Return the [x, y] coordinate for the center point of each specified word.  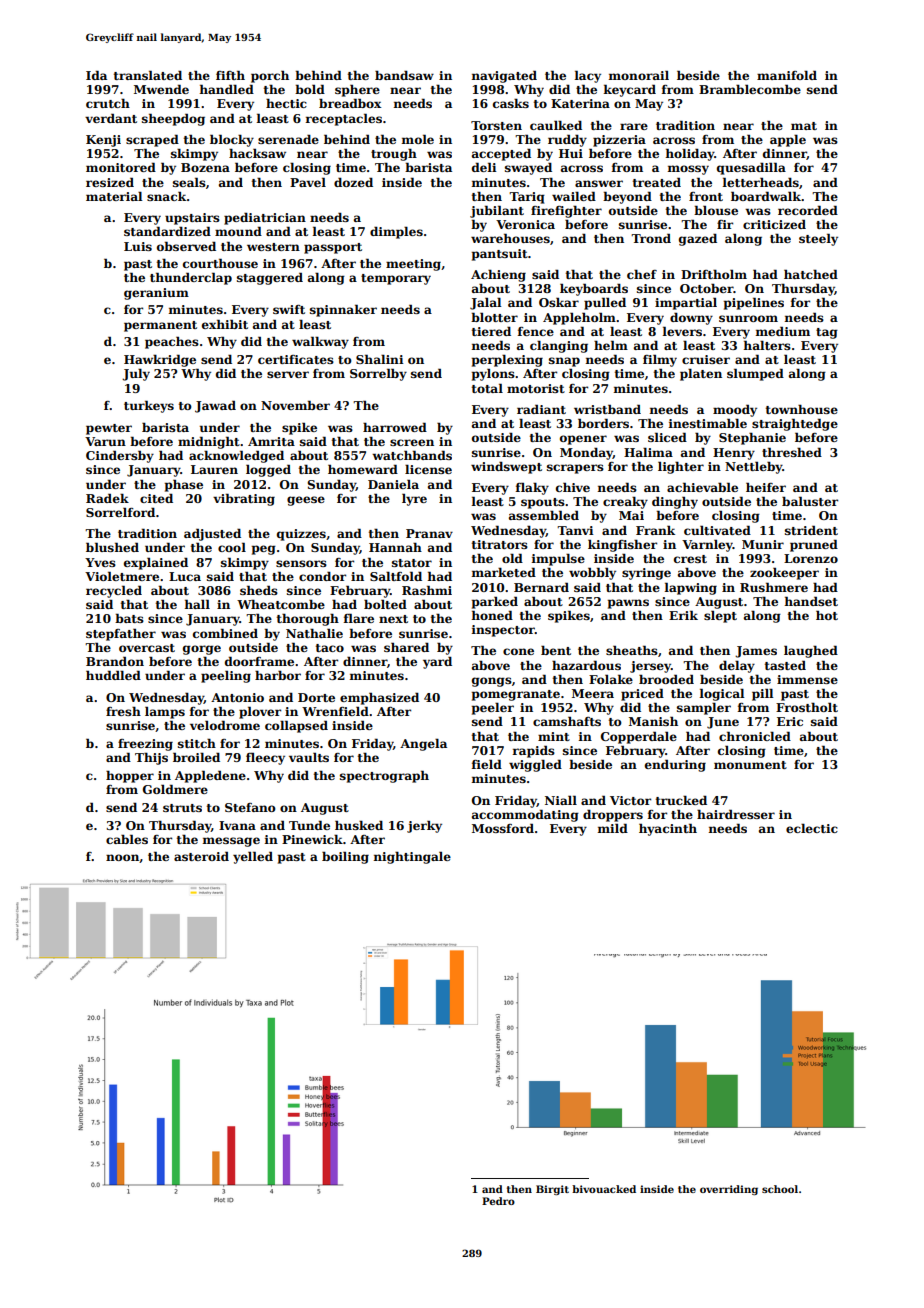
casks [511, 103]
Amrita [271, 441]
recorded [808, 210]
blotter [494, 317]
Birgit [552, 1190]
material [114, 196]
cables [127, 839]
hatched [811, 274]
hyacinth [668, 829]
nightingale [412, 857]
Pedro [498, 1201]
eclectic [812, 828]
